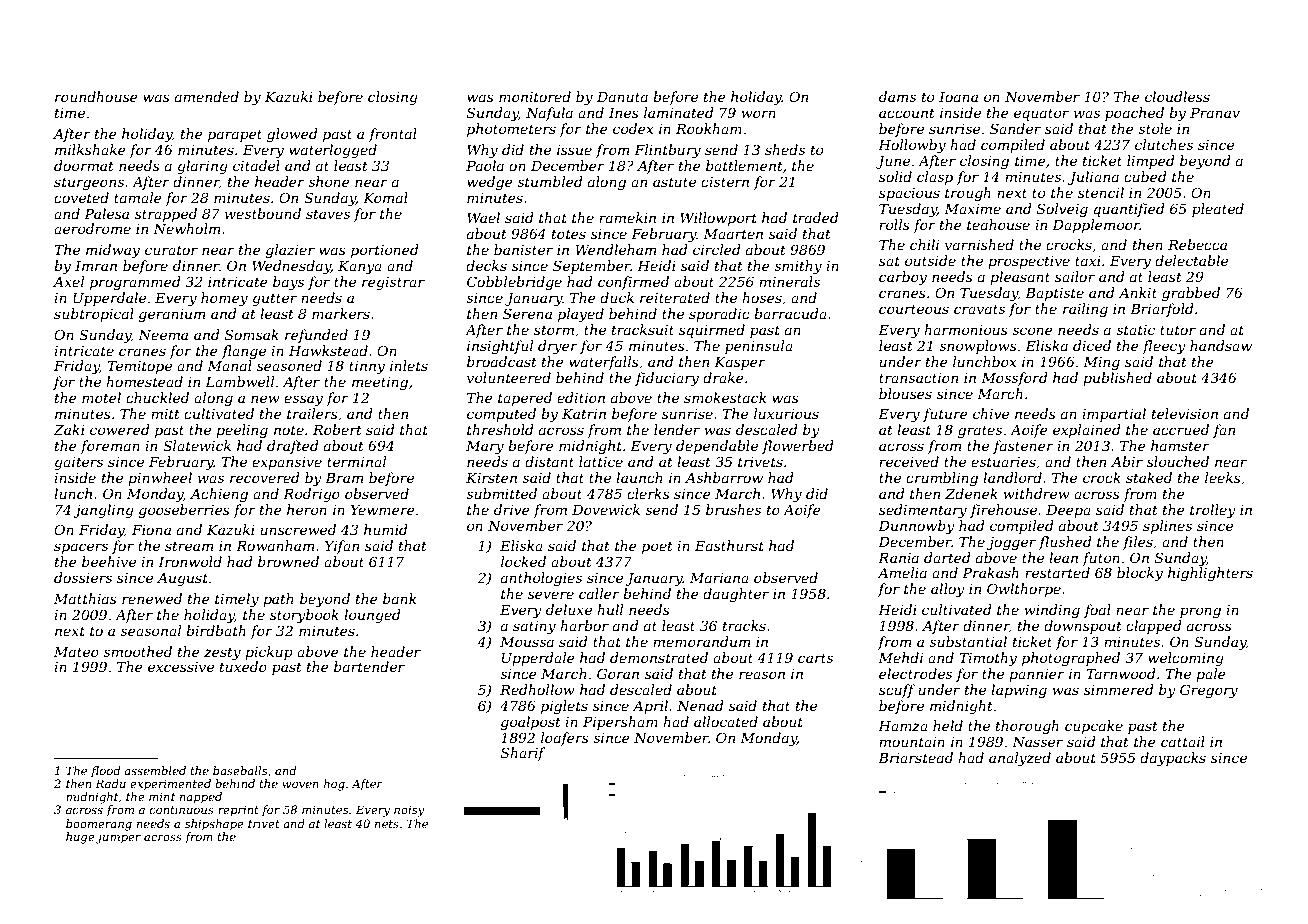 The height and width of the document is (924, 1308). I want to click on cloudless, so click(1177, 96).
